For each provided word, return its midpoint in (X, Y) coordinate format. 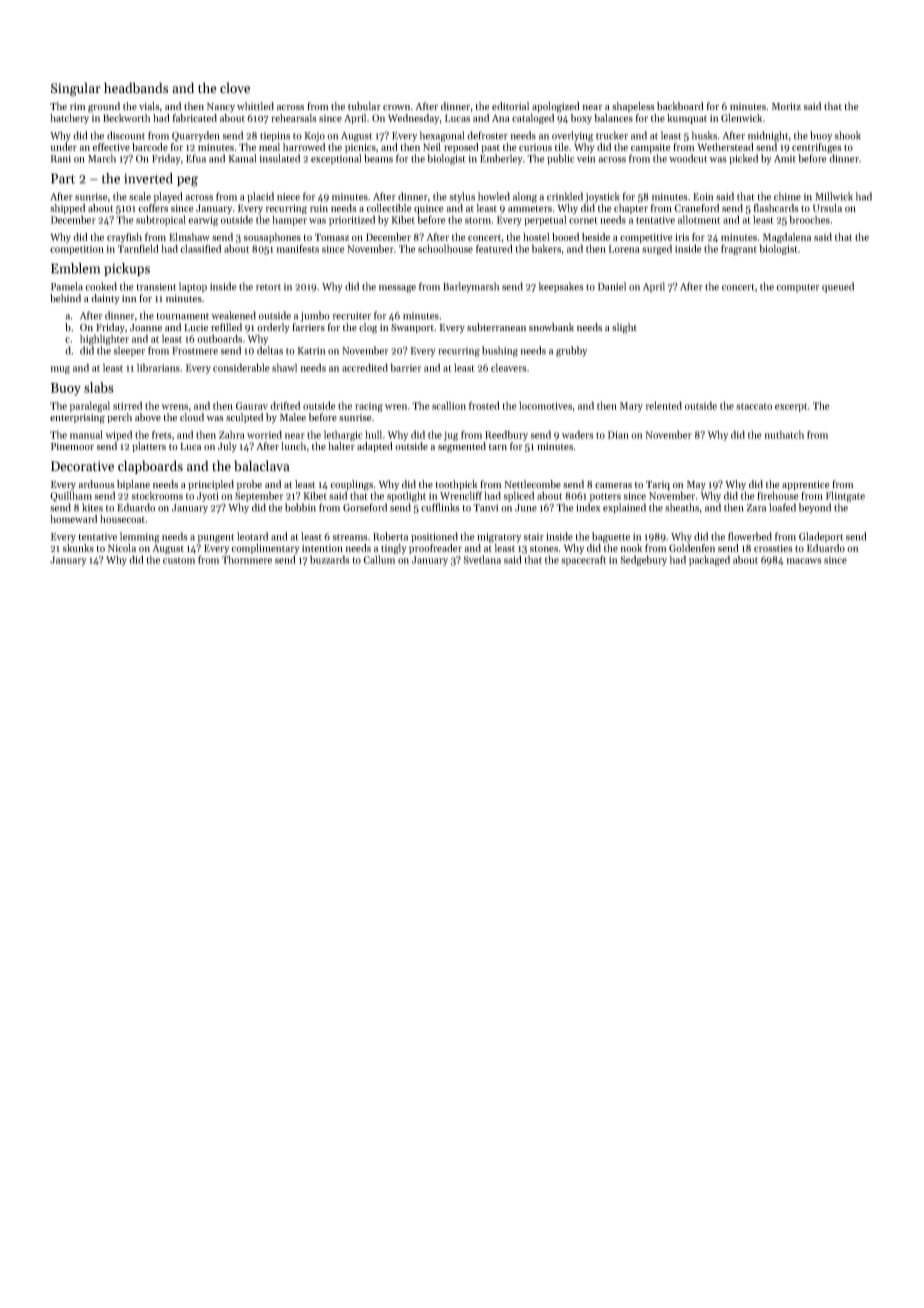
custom (179, 561)
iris (682, 237)
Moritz (786, 106)
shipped (67, 209)
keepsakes (561, 287)
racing (369, 407)
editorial (510, 106)
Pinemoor (72, 446)
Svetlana (482, 559)
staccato (754, 406)
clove (235, 88)
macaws (804, 561)
